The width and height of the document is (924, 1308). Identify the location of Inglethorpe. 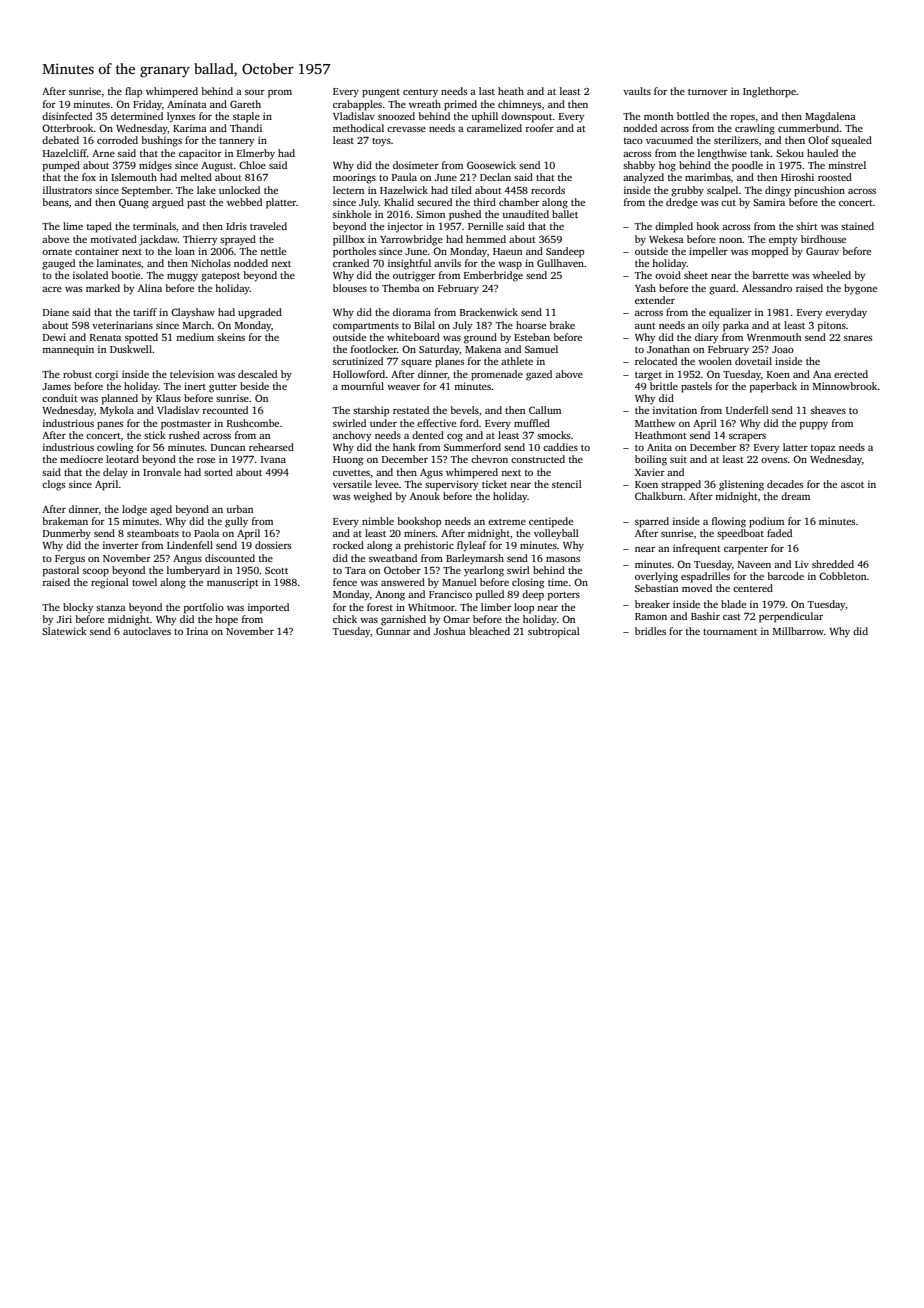
(769, 92).
